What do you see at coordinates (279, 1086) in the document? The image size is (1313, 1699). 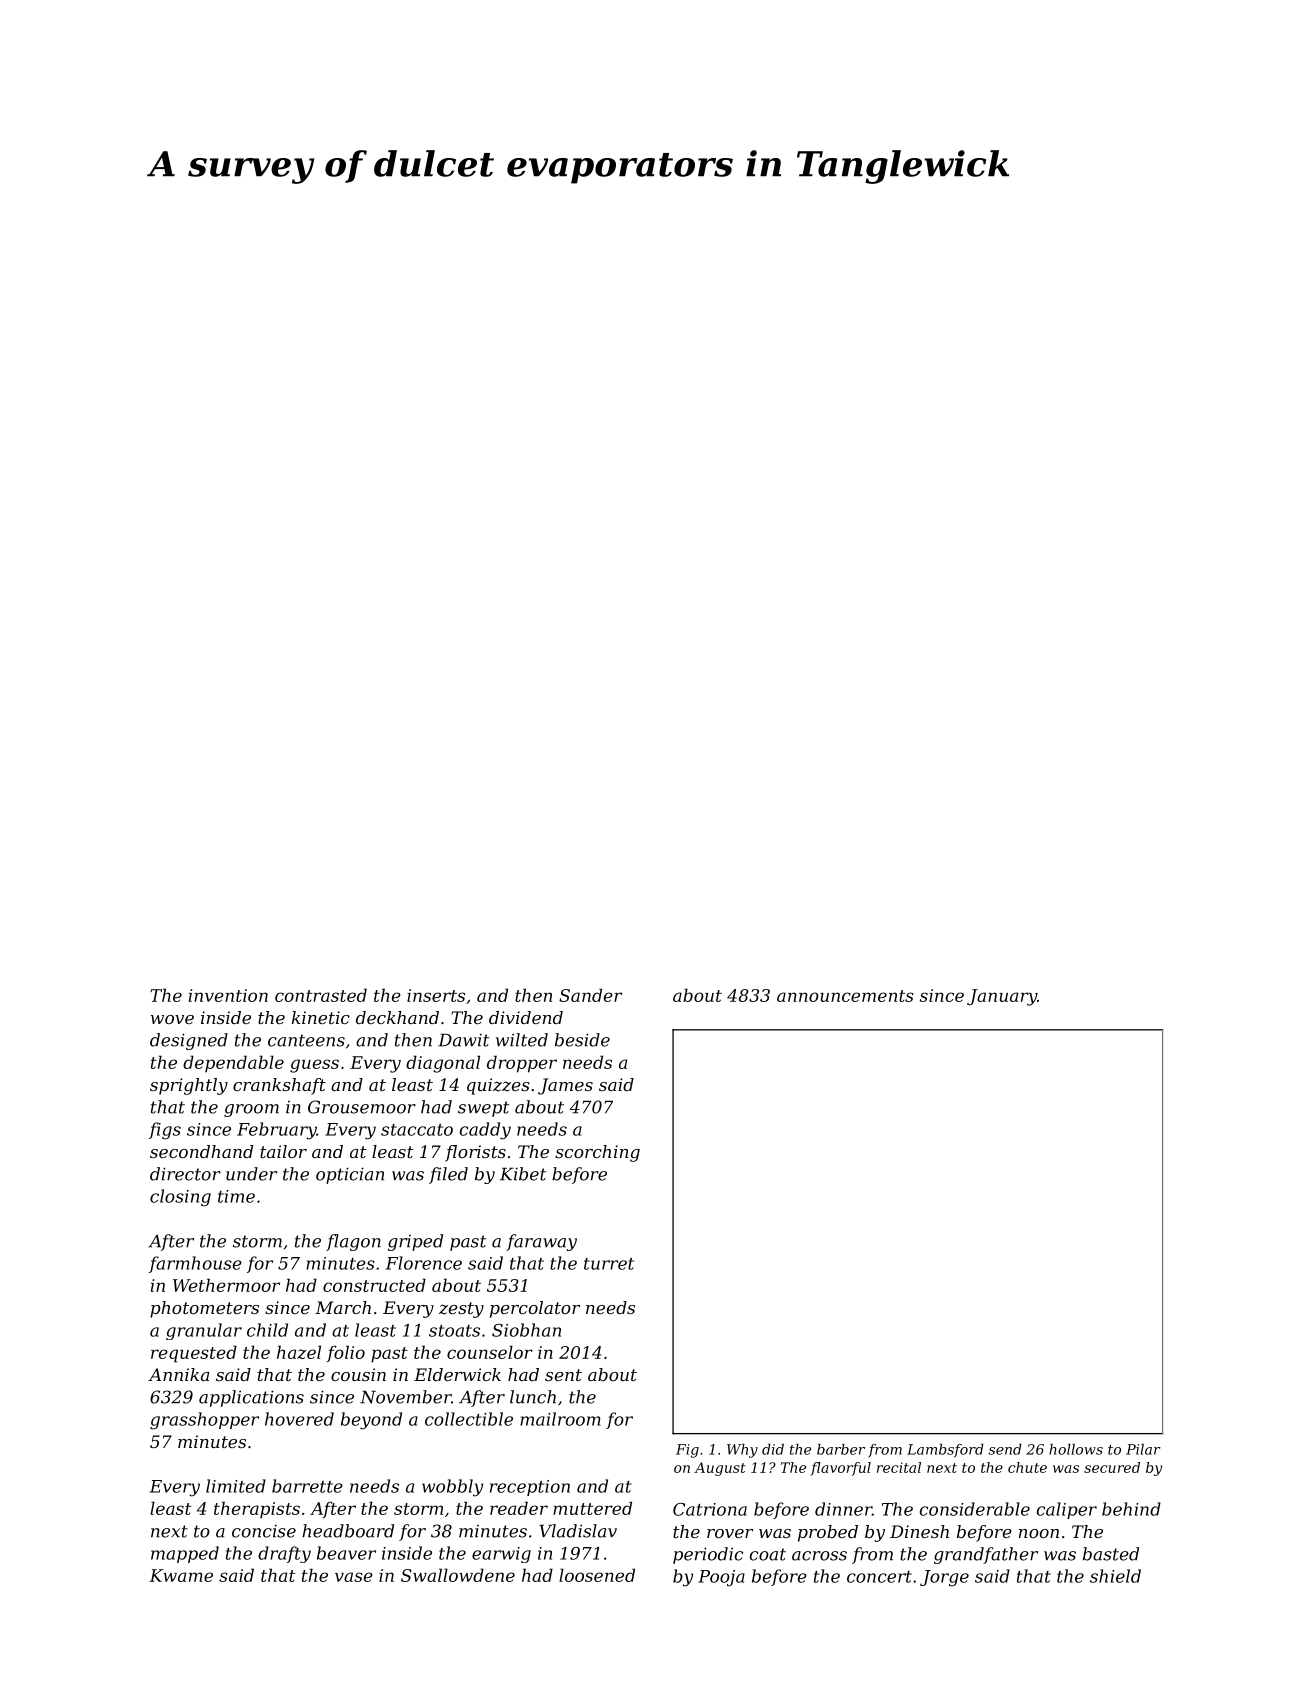 I see `crankshaft` at bounding box center [279, 1086].
